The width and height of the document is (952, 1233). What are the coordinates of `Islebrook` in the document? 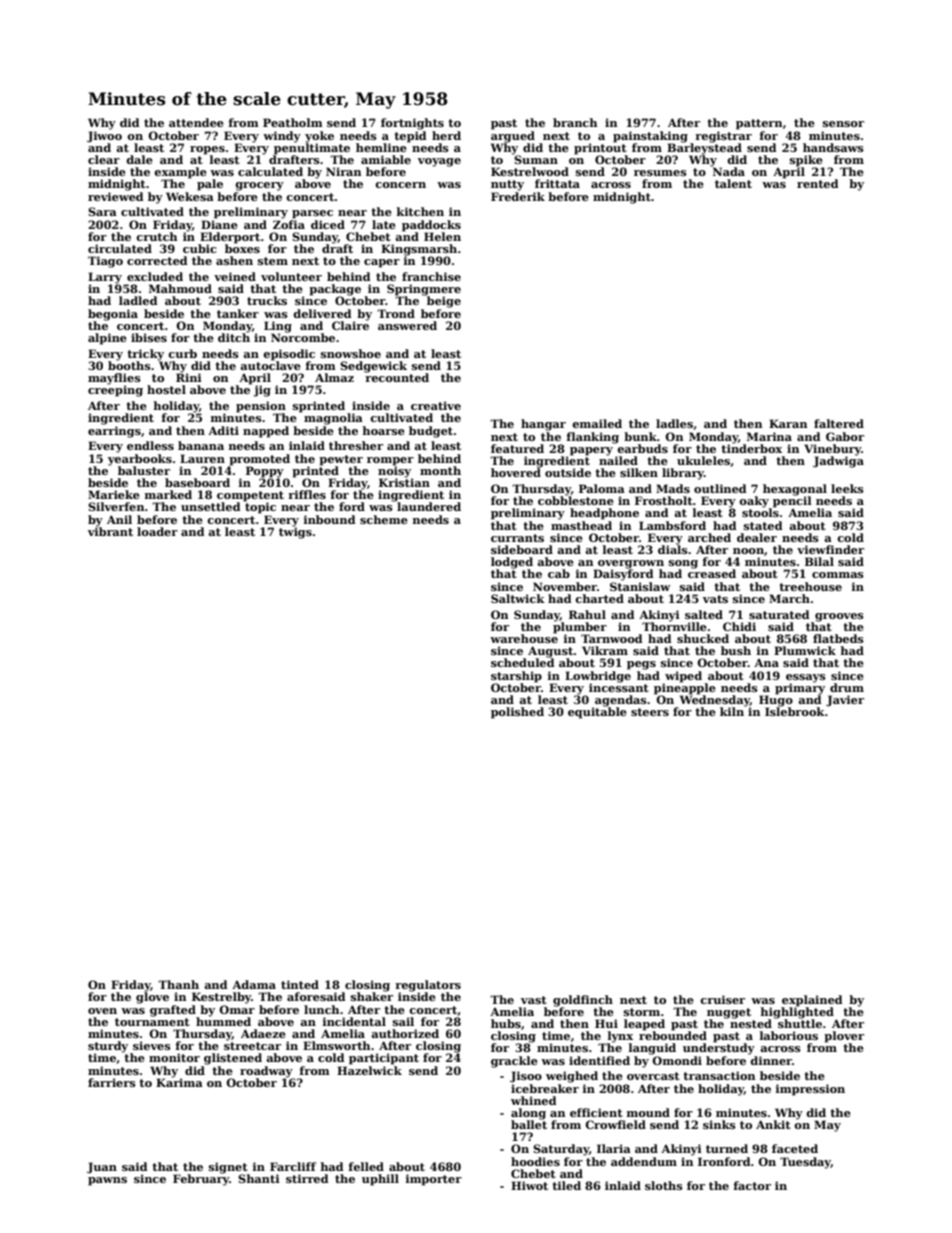 It's located at (795, 711).
